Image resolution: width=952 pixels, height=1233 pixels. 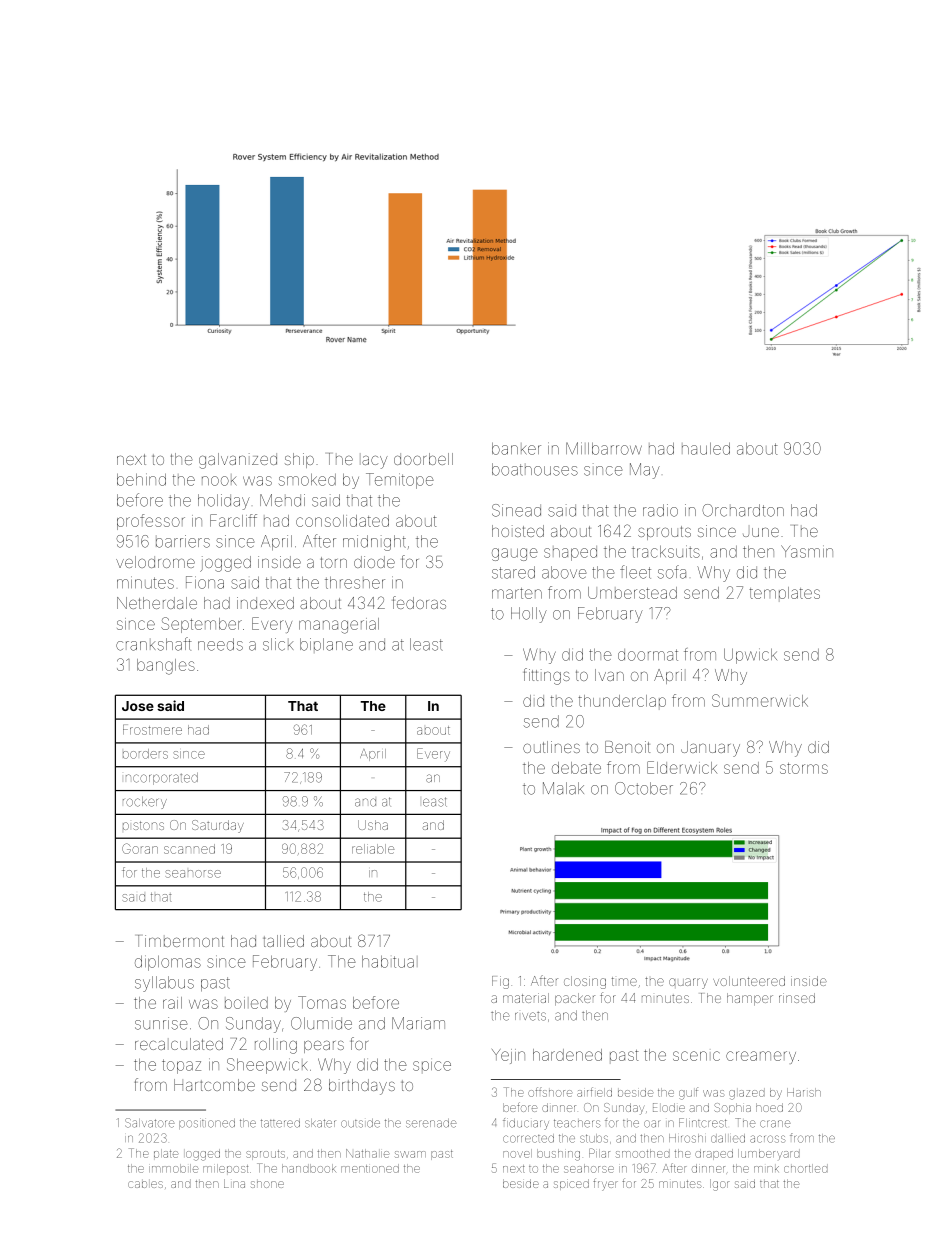 I want to click on Mariam, so click(x=418, y=1023).
